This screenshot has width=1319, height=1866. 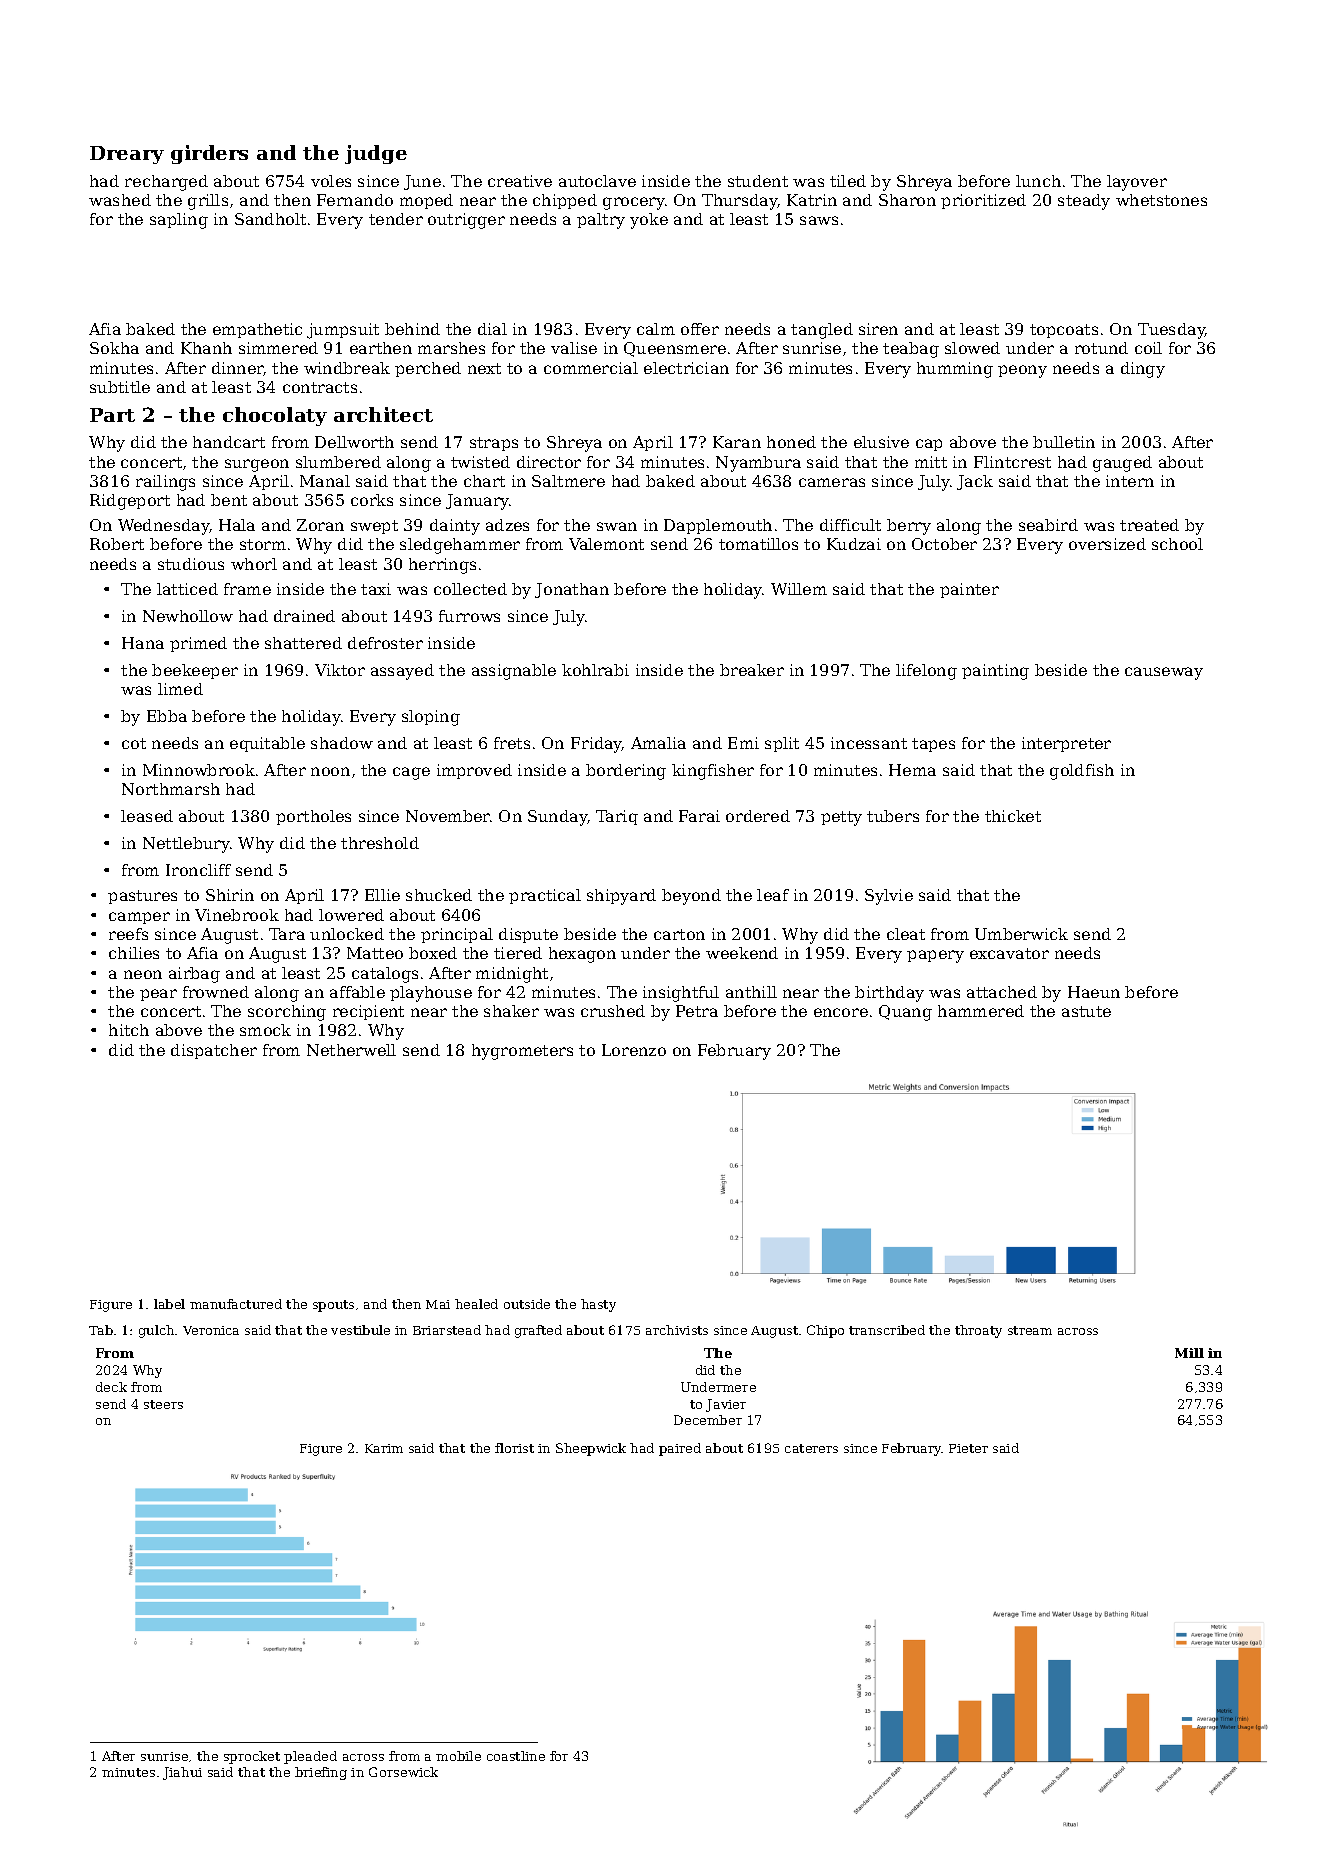 What do you see at coordinates (507, 525) in the screenshot?
I see `adzes` at bounding box center [507, 525].
